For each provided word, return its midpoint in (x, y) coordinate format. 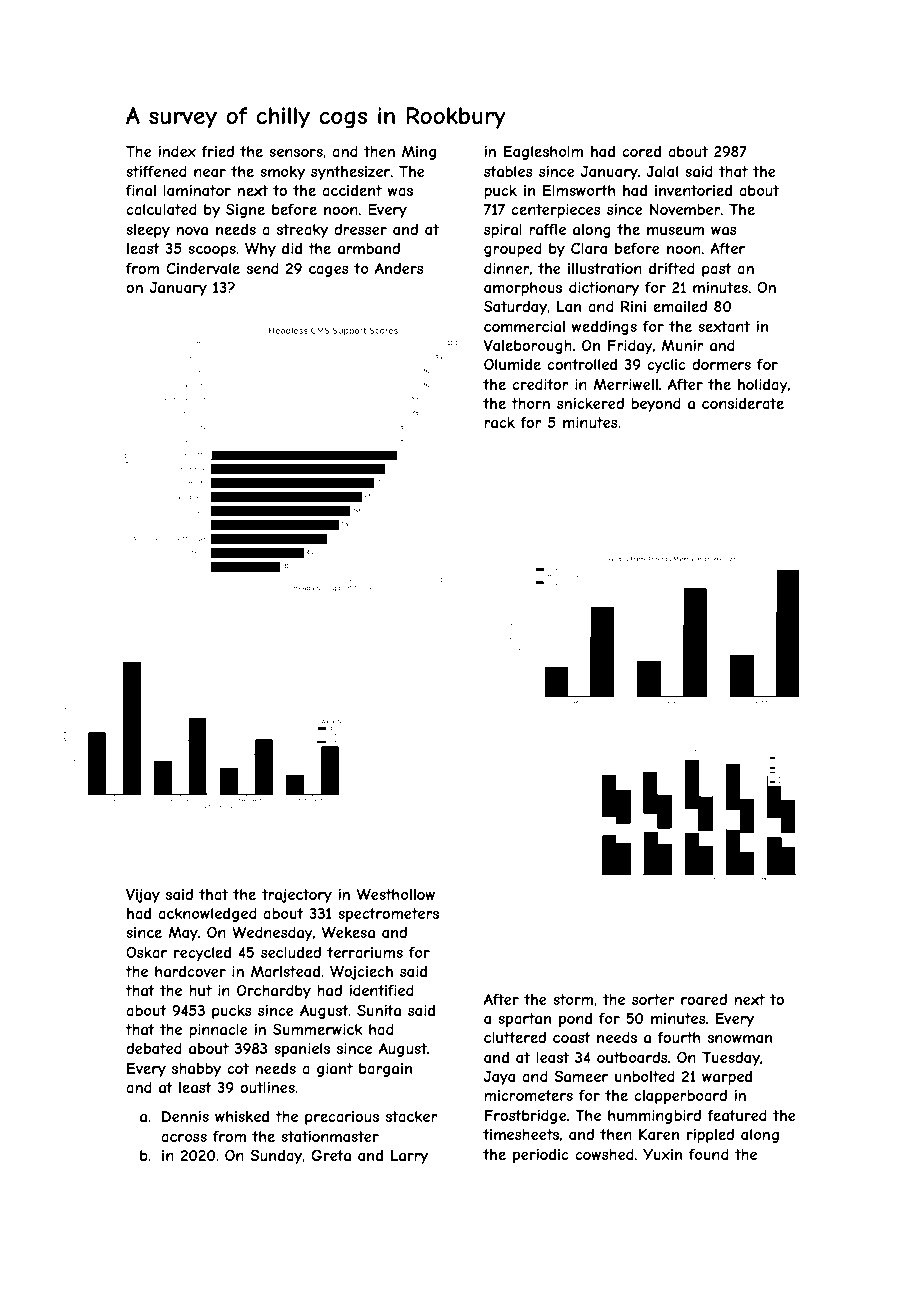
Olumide (512, 364)
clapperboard (680, 1097)
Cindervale (203, 268)
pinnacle (218, 1031)
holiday (763, 386)
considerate (743, 403)
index (177, 151)
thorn (530, 403)
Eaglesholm (543, 153)
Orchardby (274, 992)
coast (572, 1037)
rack (499, 422)
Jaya (499, 1078)
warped (727, 1078)
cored (641, 151)
